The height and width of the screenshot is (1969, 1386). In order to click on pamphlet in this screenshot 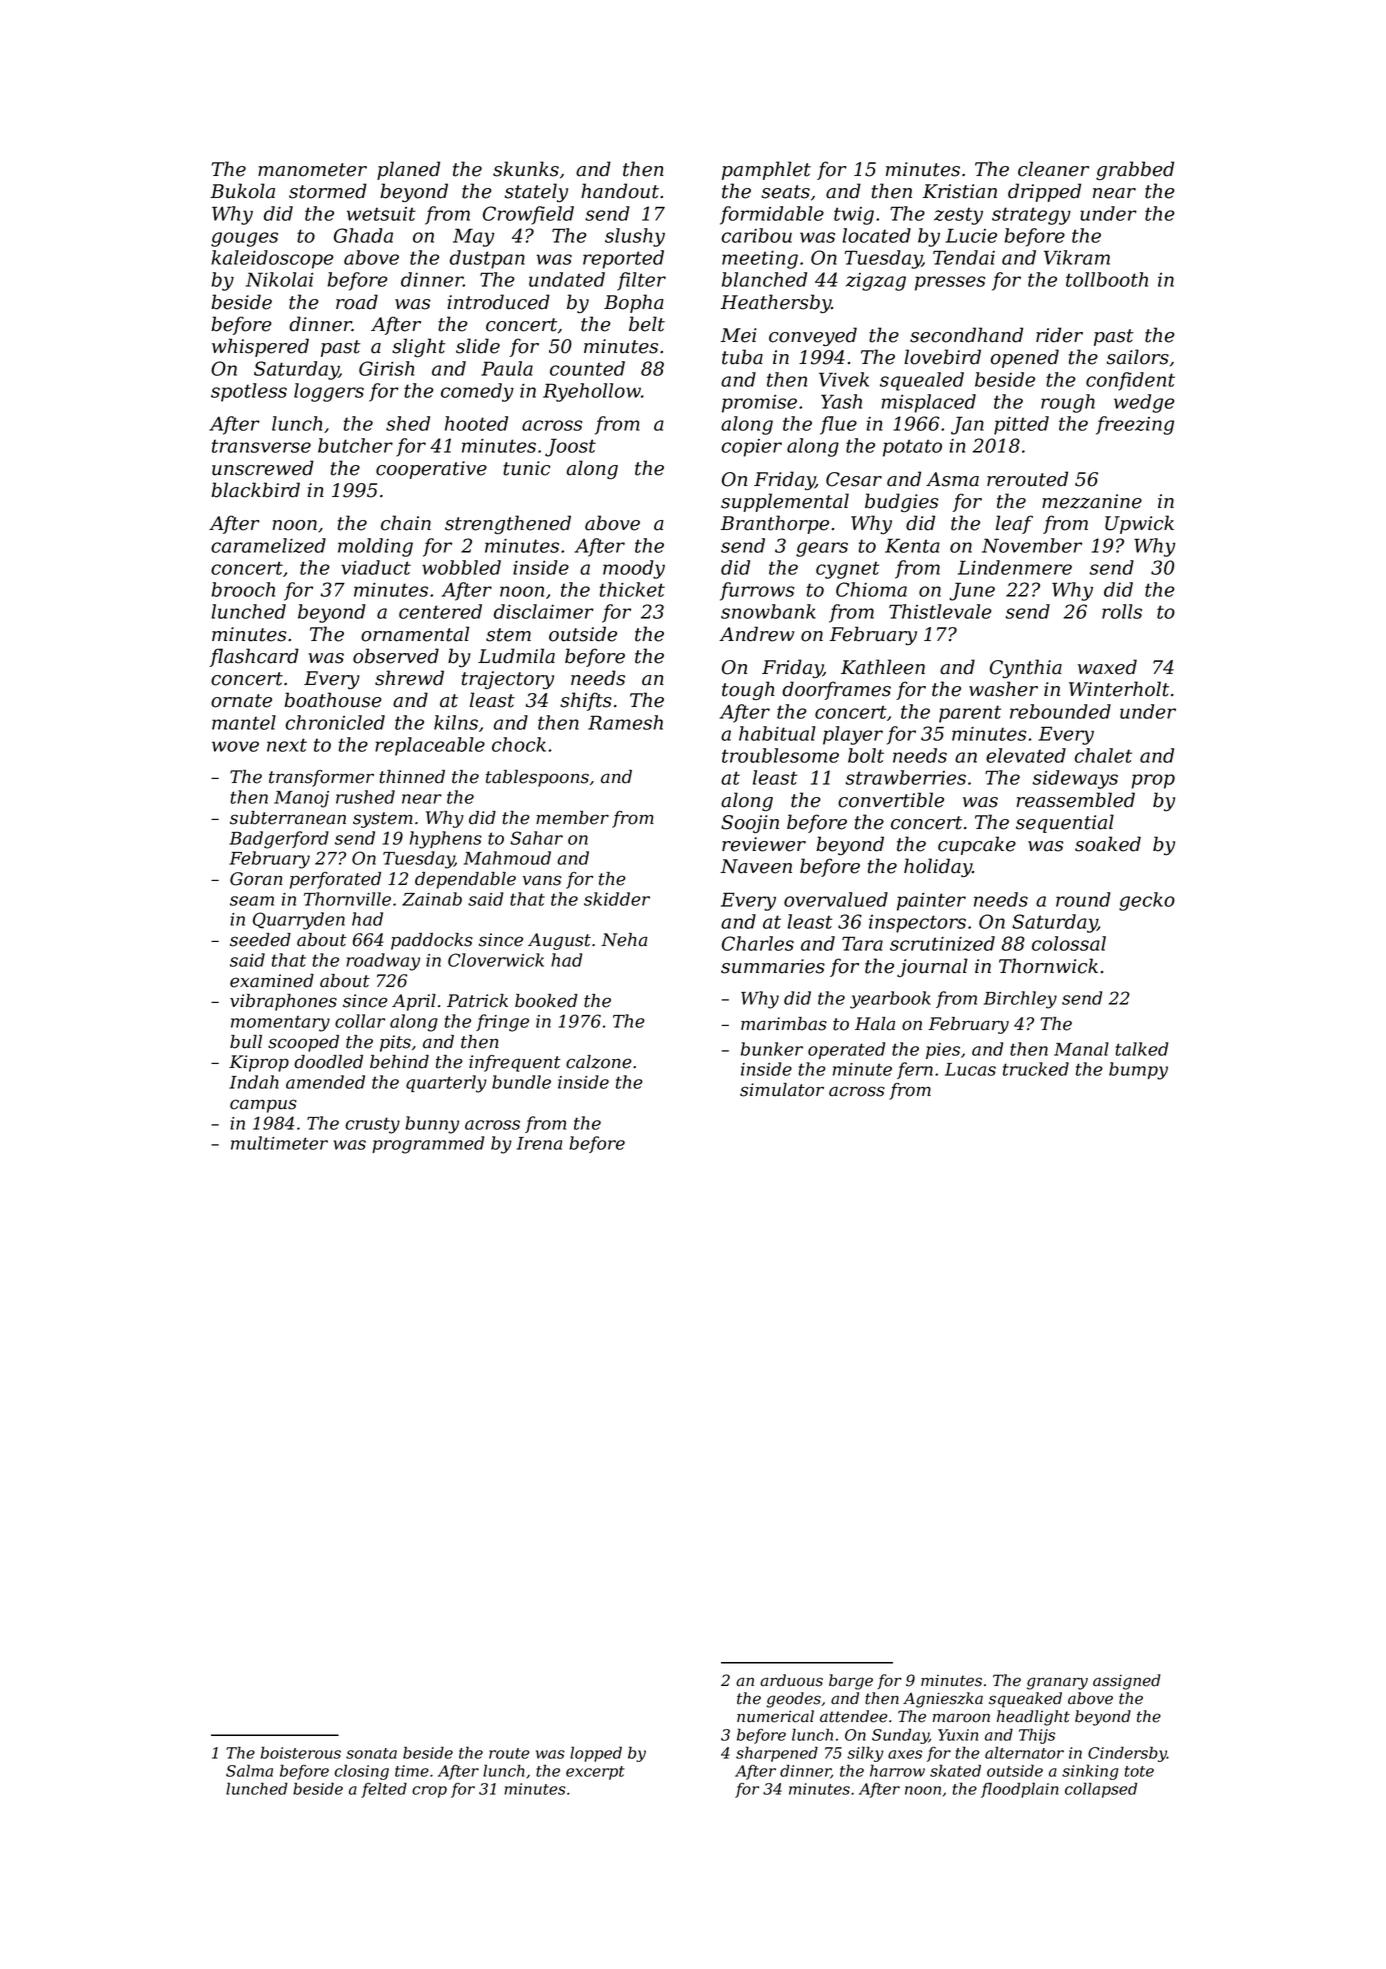, I will do `click(766, 170)`.
